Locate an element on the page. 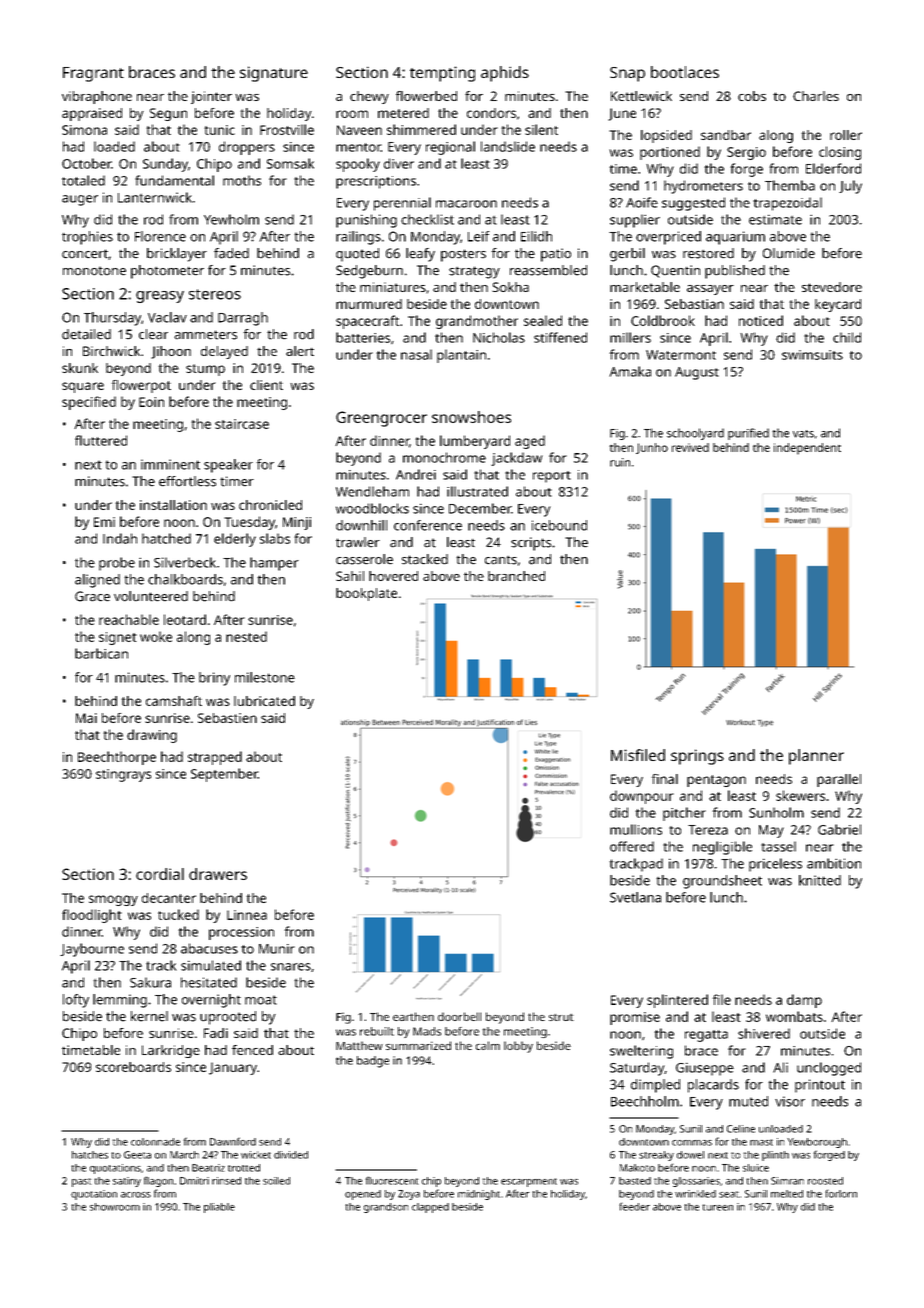 The width and height of the image is (924, 1308). final is located at coordinates (665, 779).
